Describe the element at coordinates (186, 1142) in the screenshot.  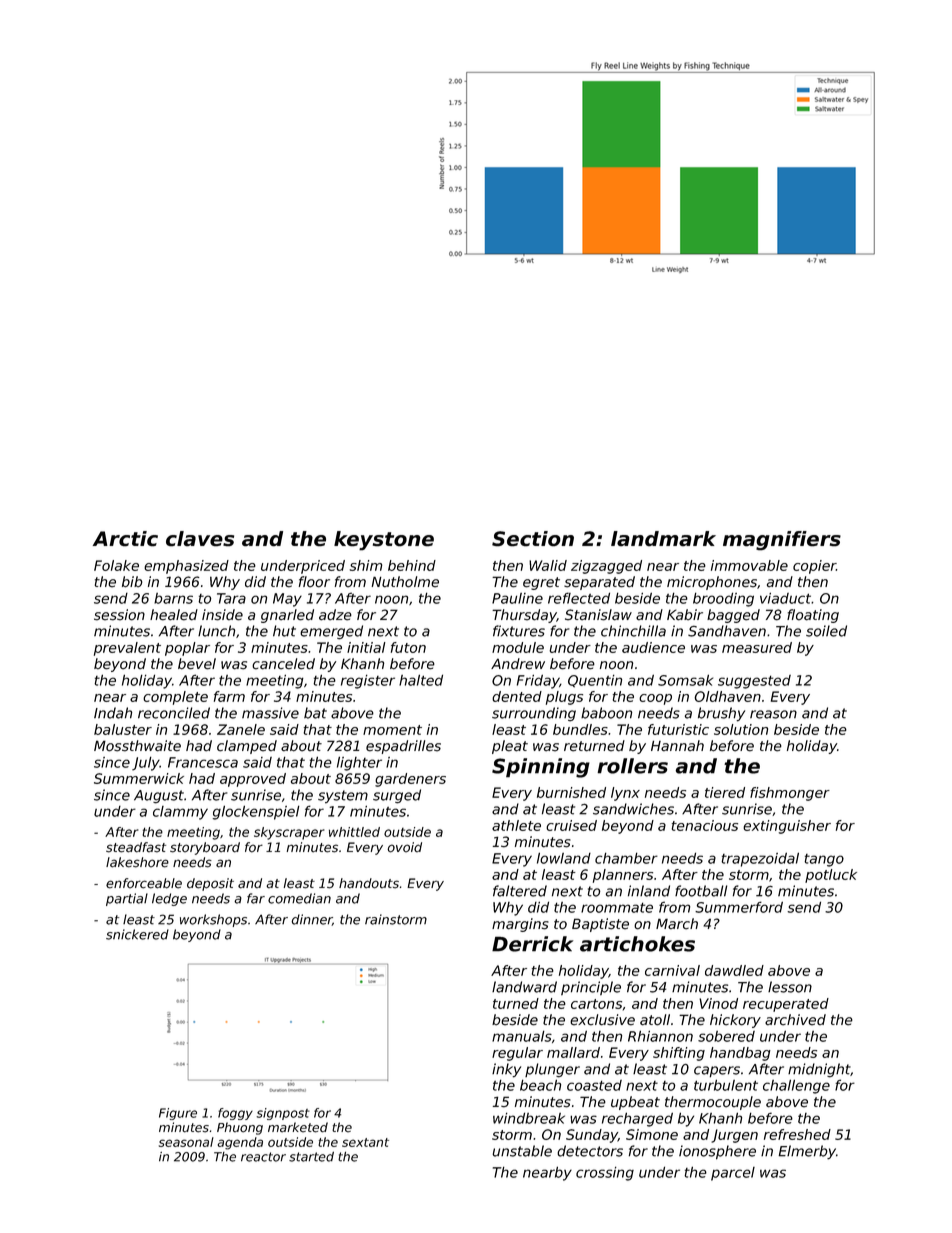
I see `seasonal` at that location.
